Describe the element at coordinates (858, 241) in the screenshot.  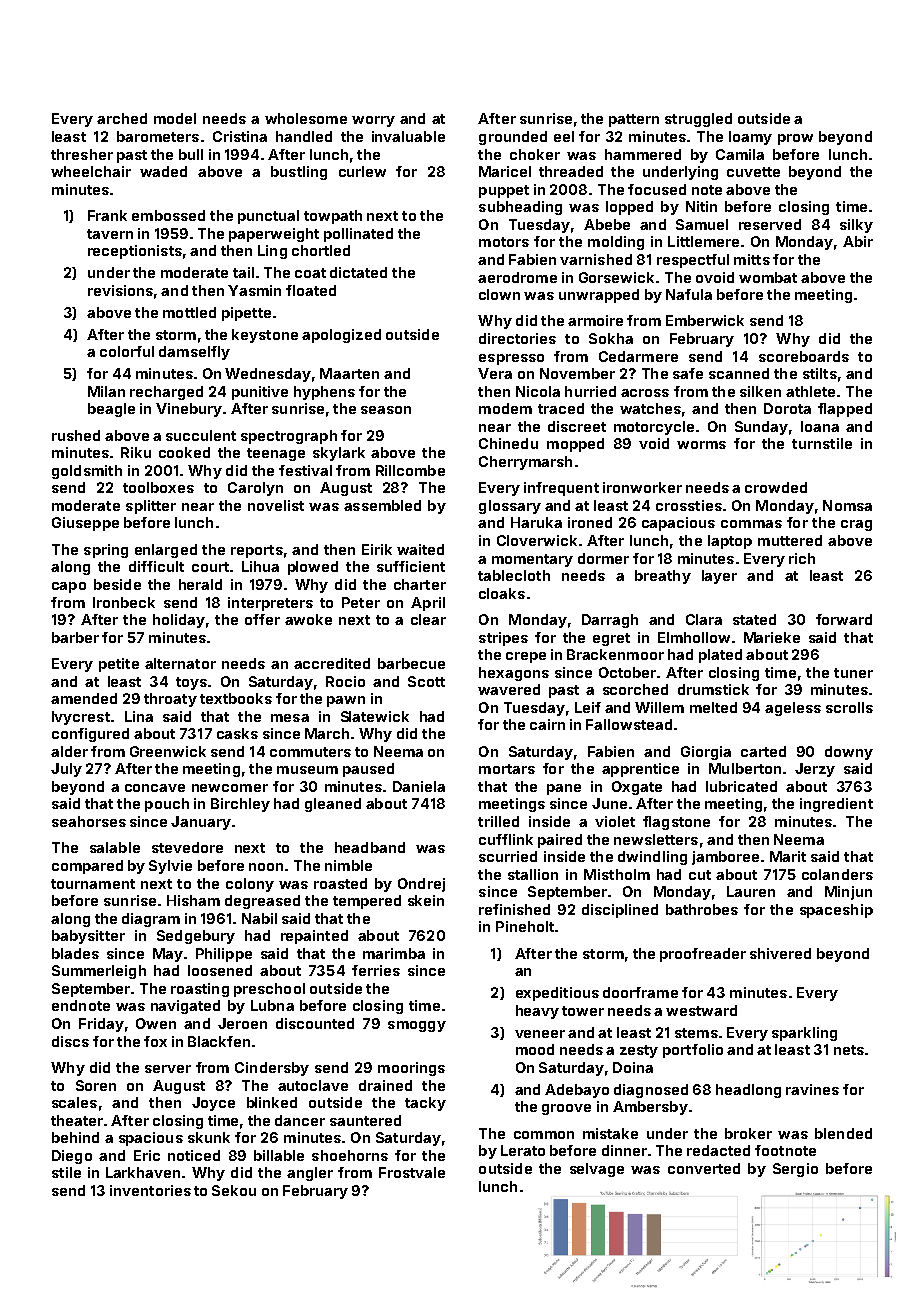
I see `Abir` at that location.
